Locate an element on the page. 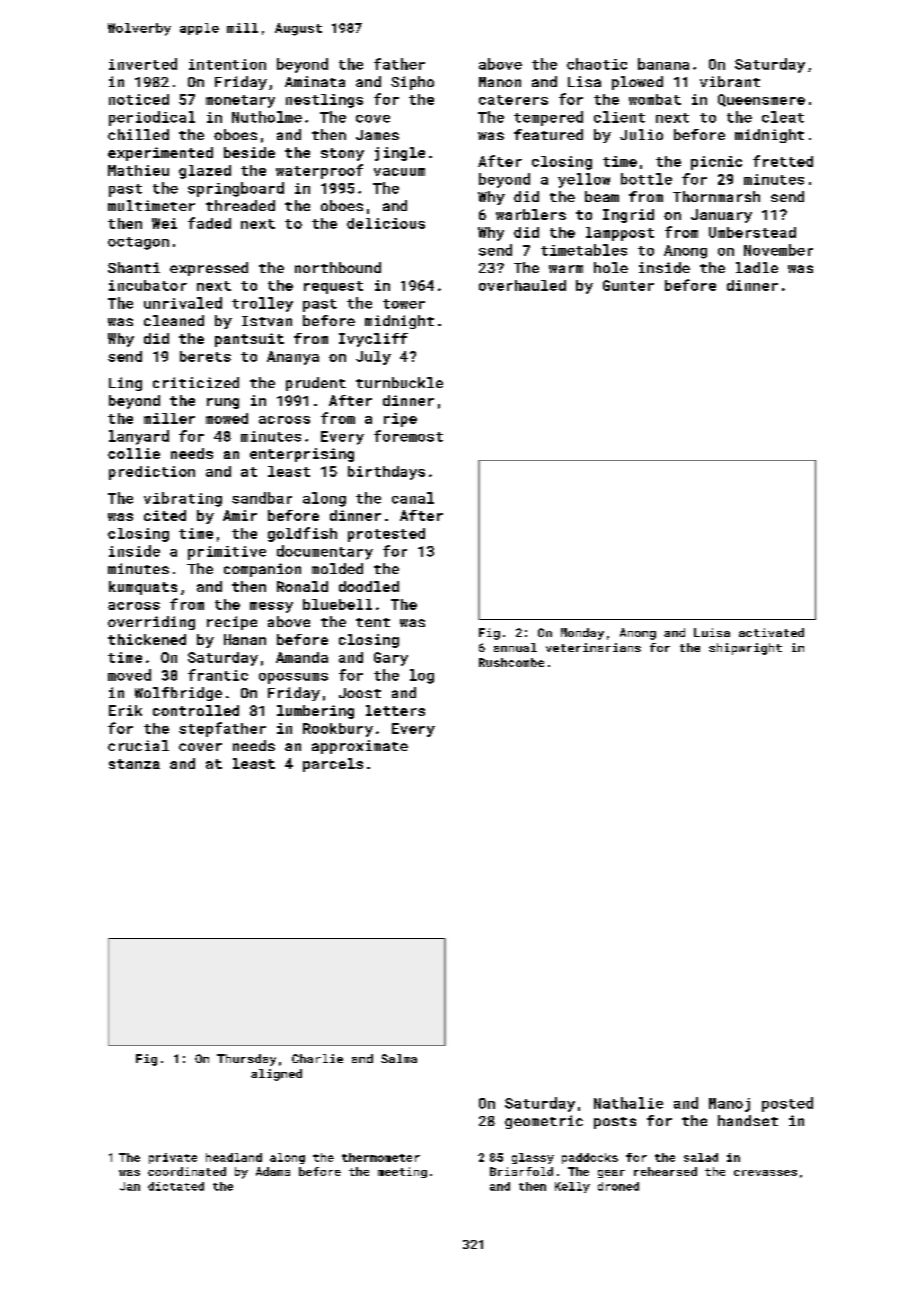  stony is located at coordinates (342, 154).
